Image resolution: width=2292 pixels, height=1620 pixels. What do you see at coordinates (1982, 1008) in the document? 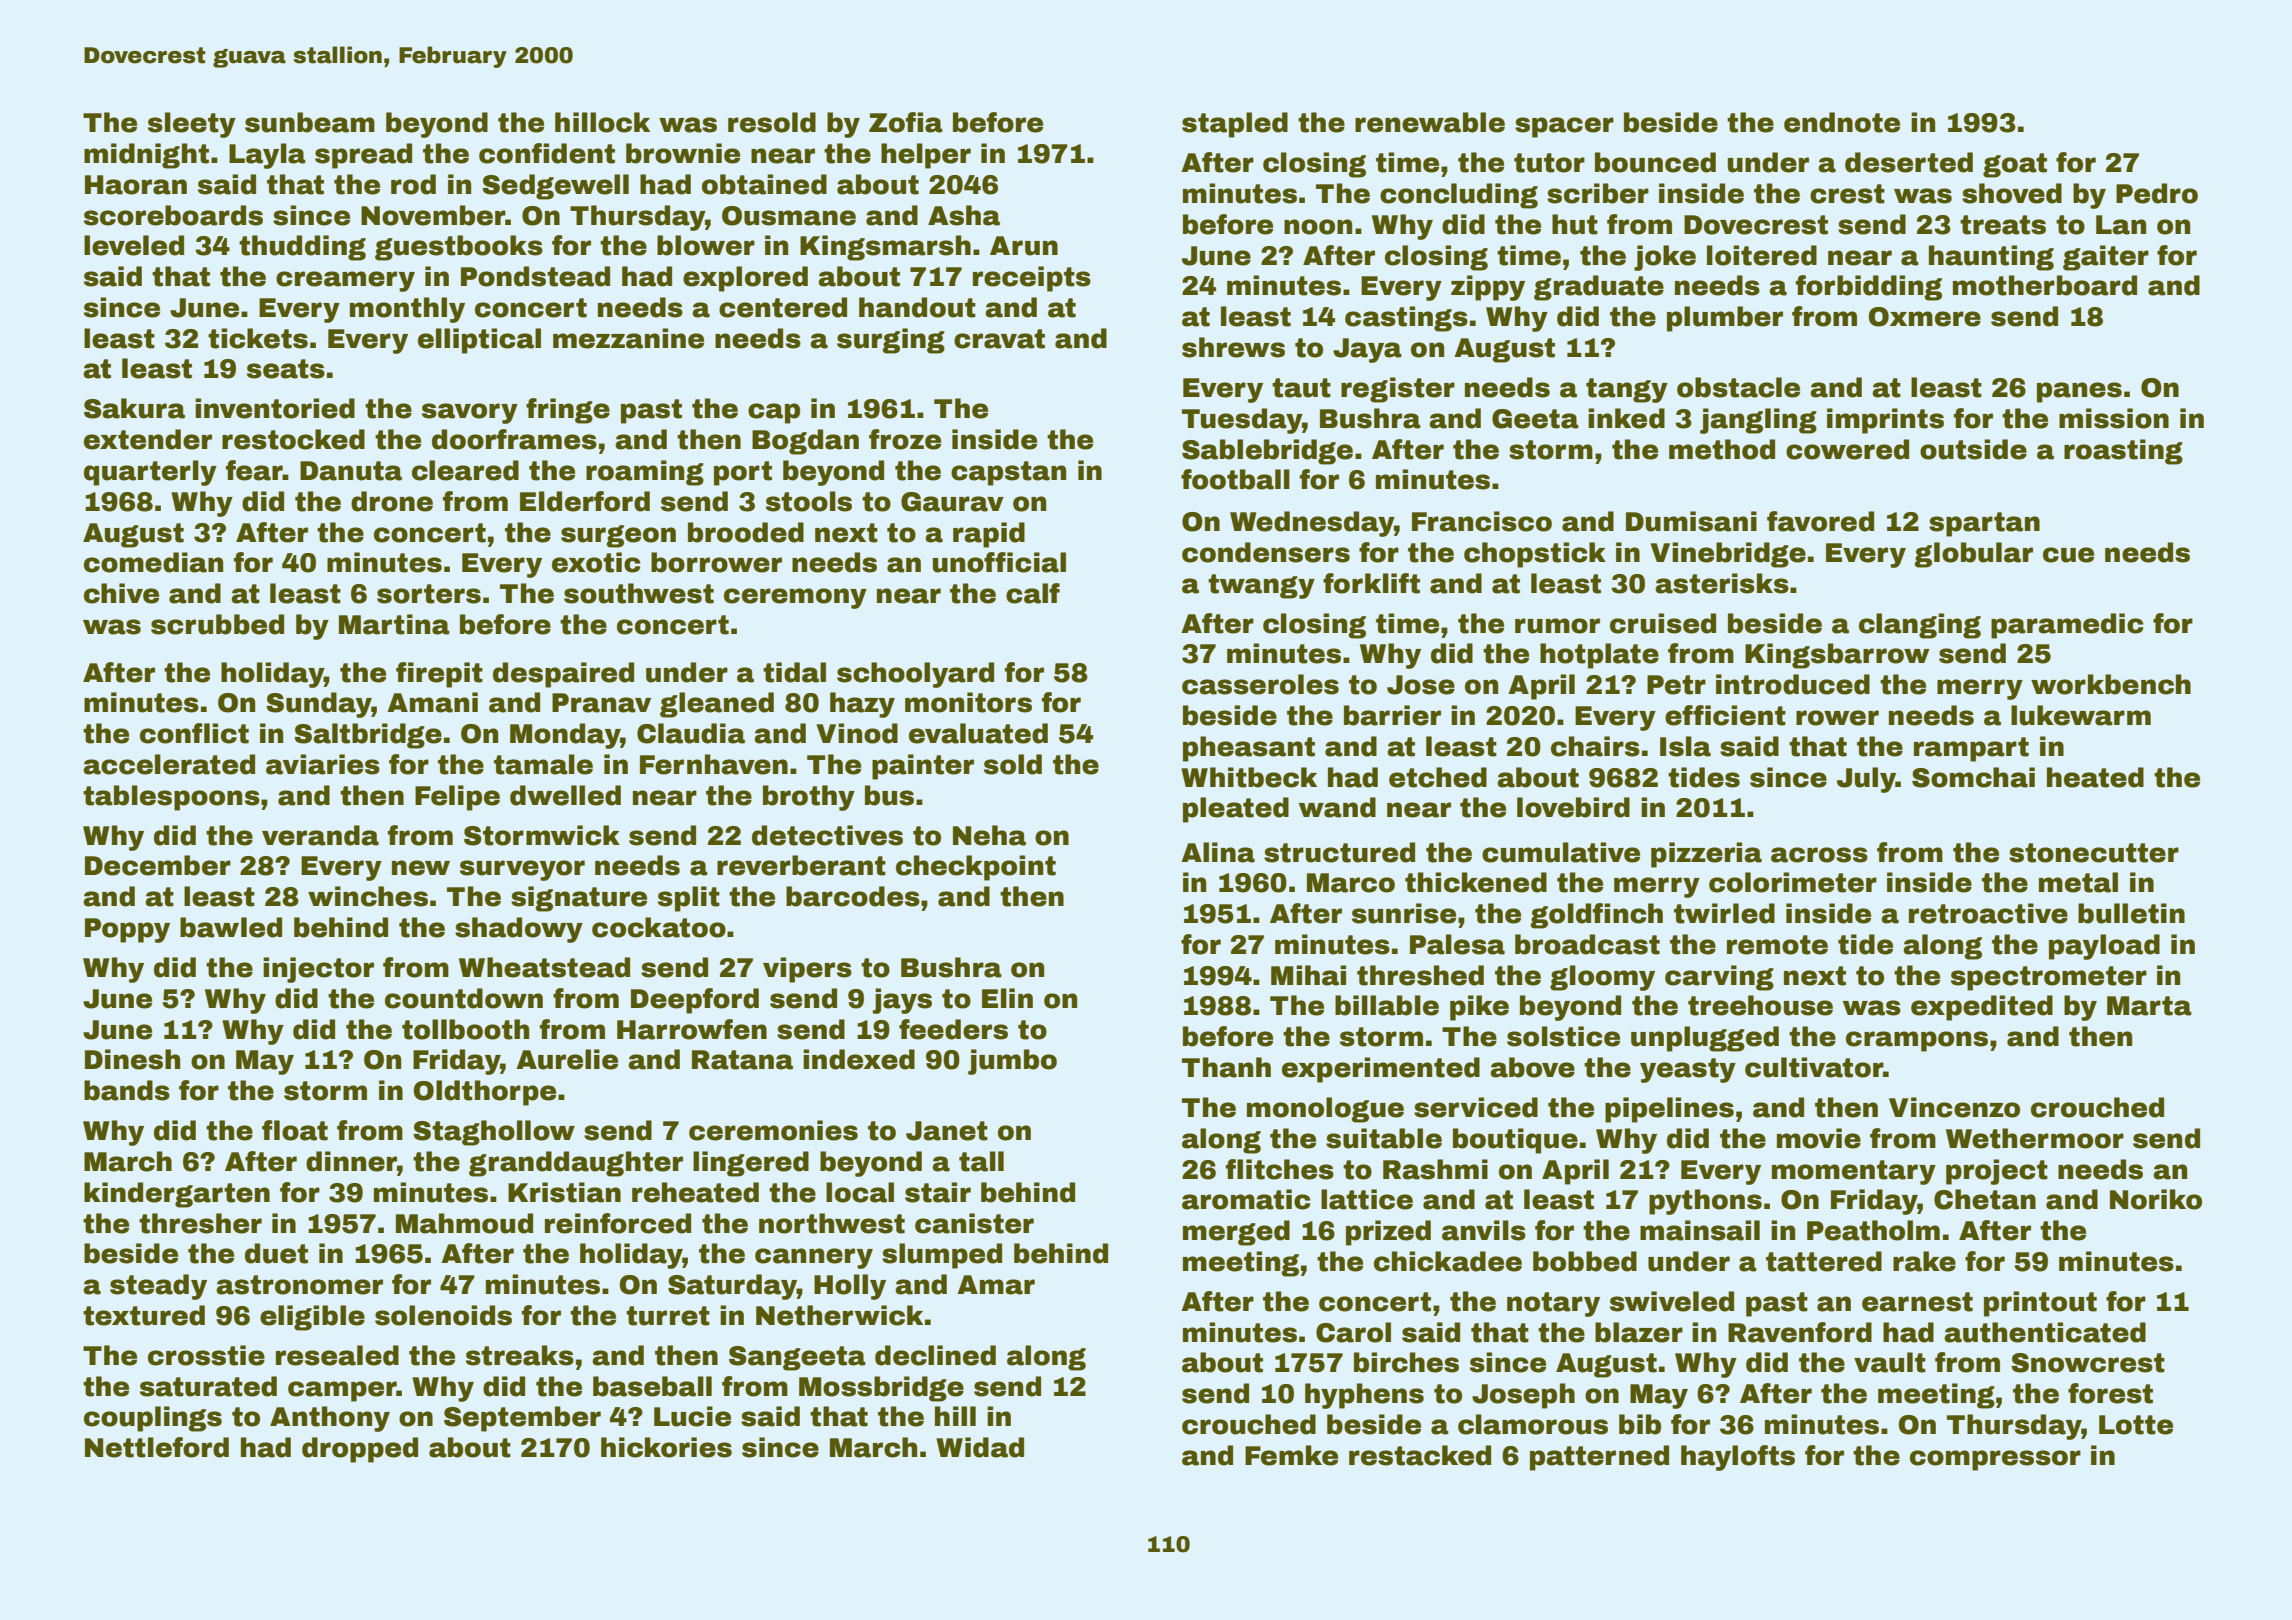
I see `expedited` at bounding box center [1982, 1008].
